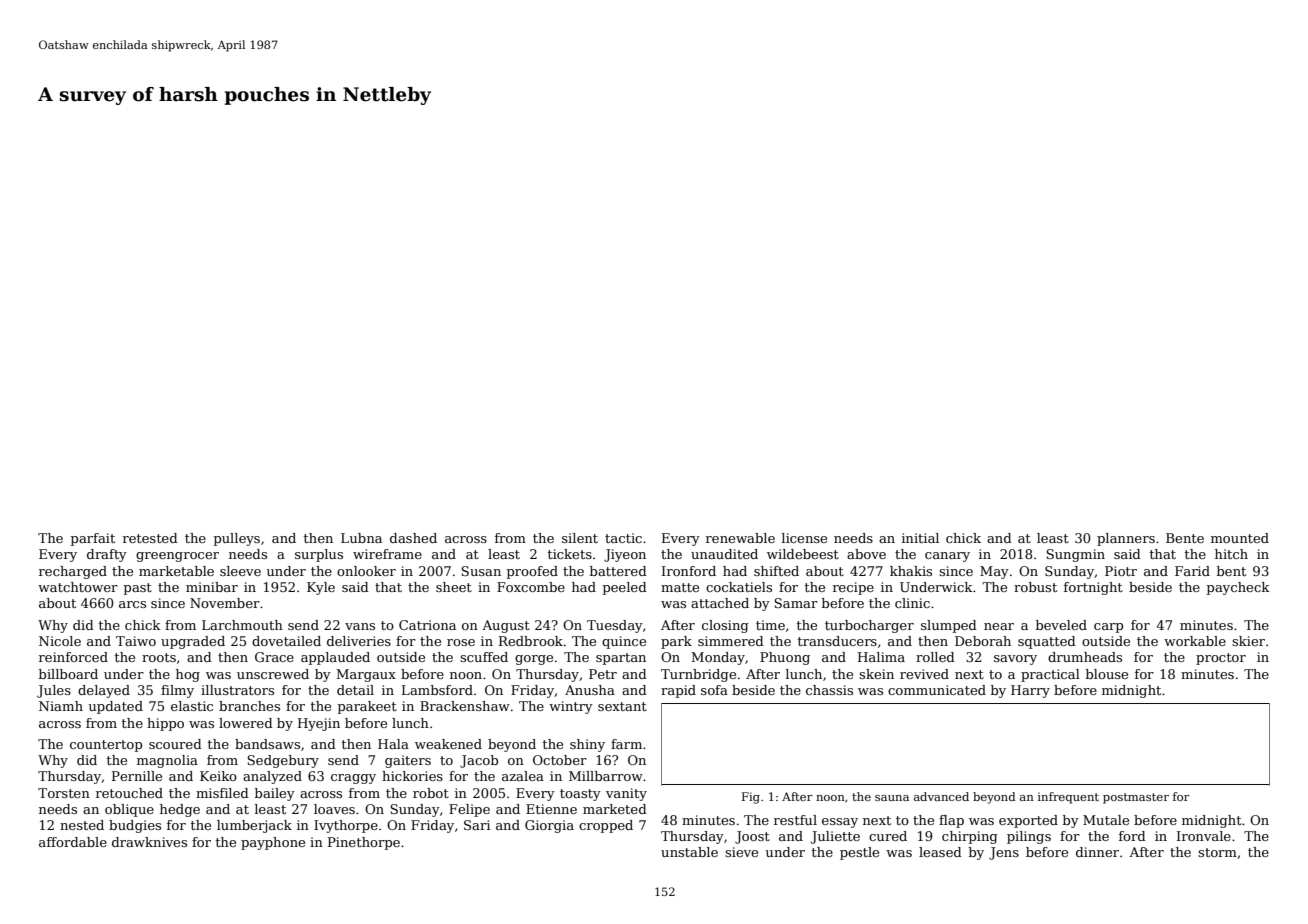 This screenshot has height=924, width=1308. What do you see at coordinates (61, 706) in the screenshot?
I see `Niamh` at bounding box center [61, 706].
